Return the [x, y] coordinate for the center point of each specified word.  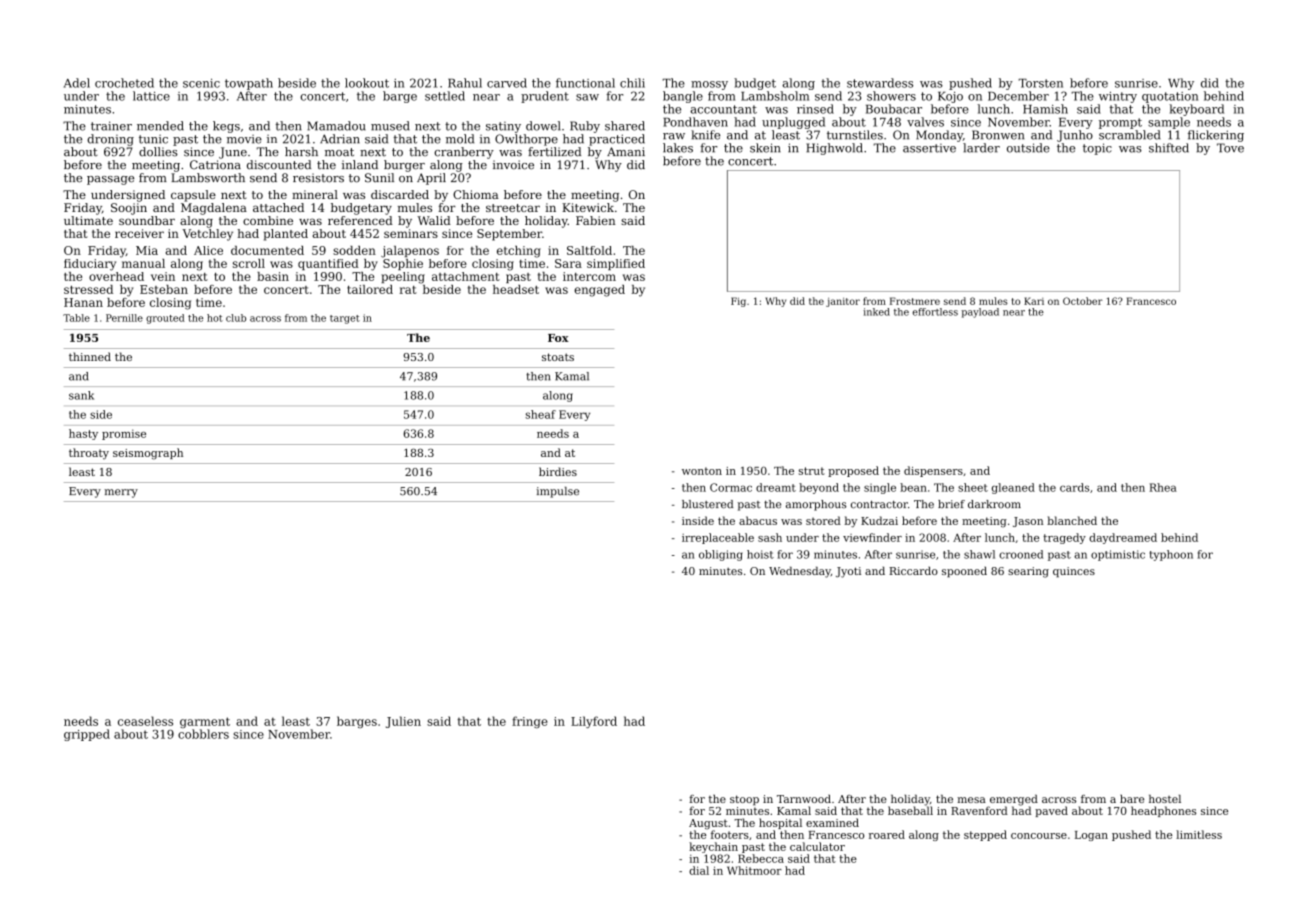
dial [699, 870]
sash [770, 537]
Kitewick [588, 207]
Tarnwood [804, 799]
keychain [713, 847]
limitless [1199, 834]
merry [121, 493]
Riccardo [913, 571]
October [1082, 301]
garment [205, 722]
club [236, 318]
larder [981, 148]
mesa [971, 800]
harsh [301, 151]
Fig [738, 302]
